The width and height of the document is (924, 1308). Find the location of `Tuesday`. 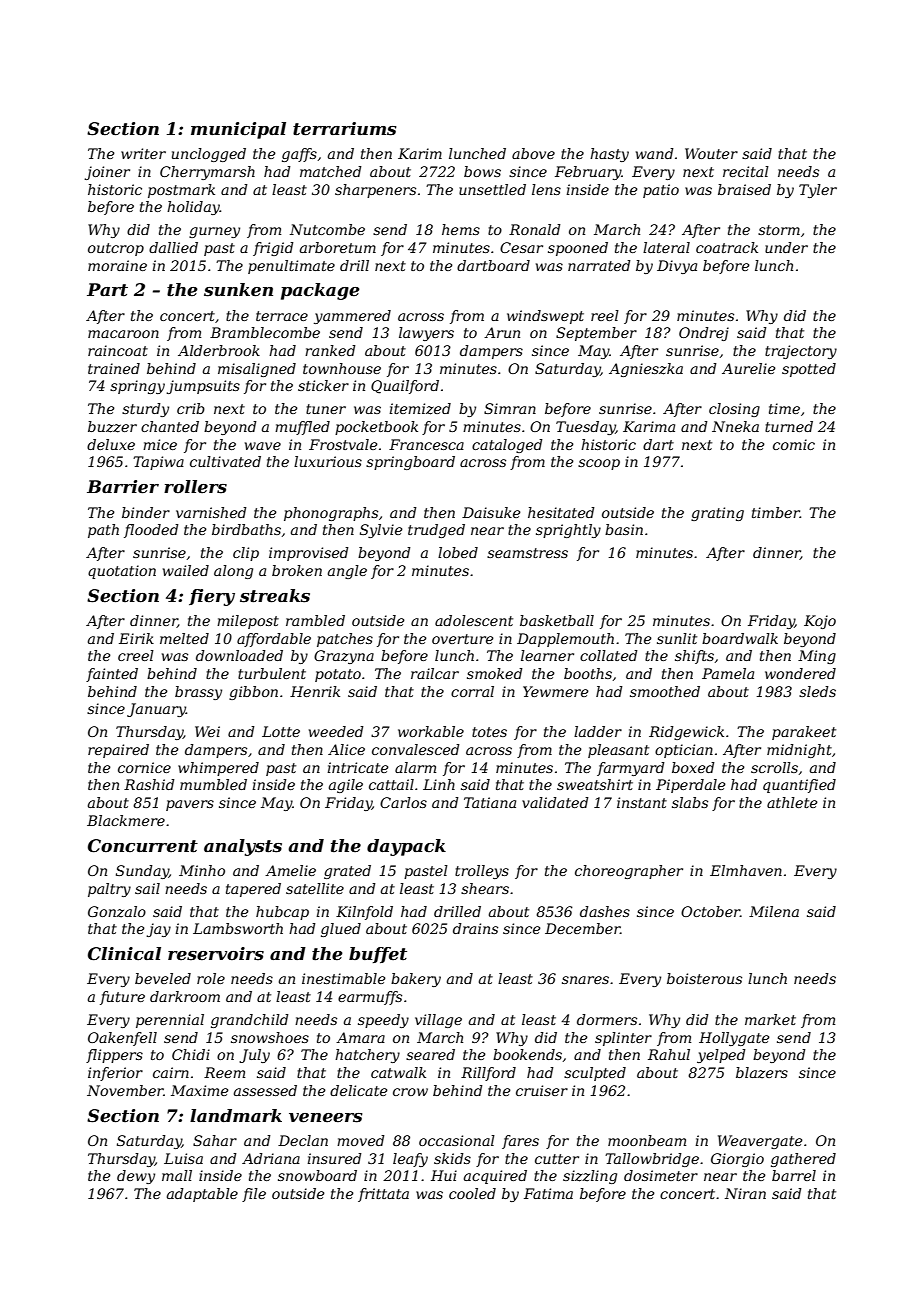

Tuesday is located at coordinates (586, 428).
